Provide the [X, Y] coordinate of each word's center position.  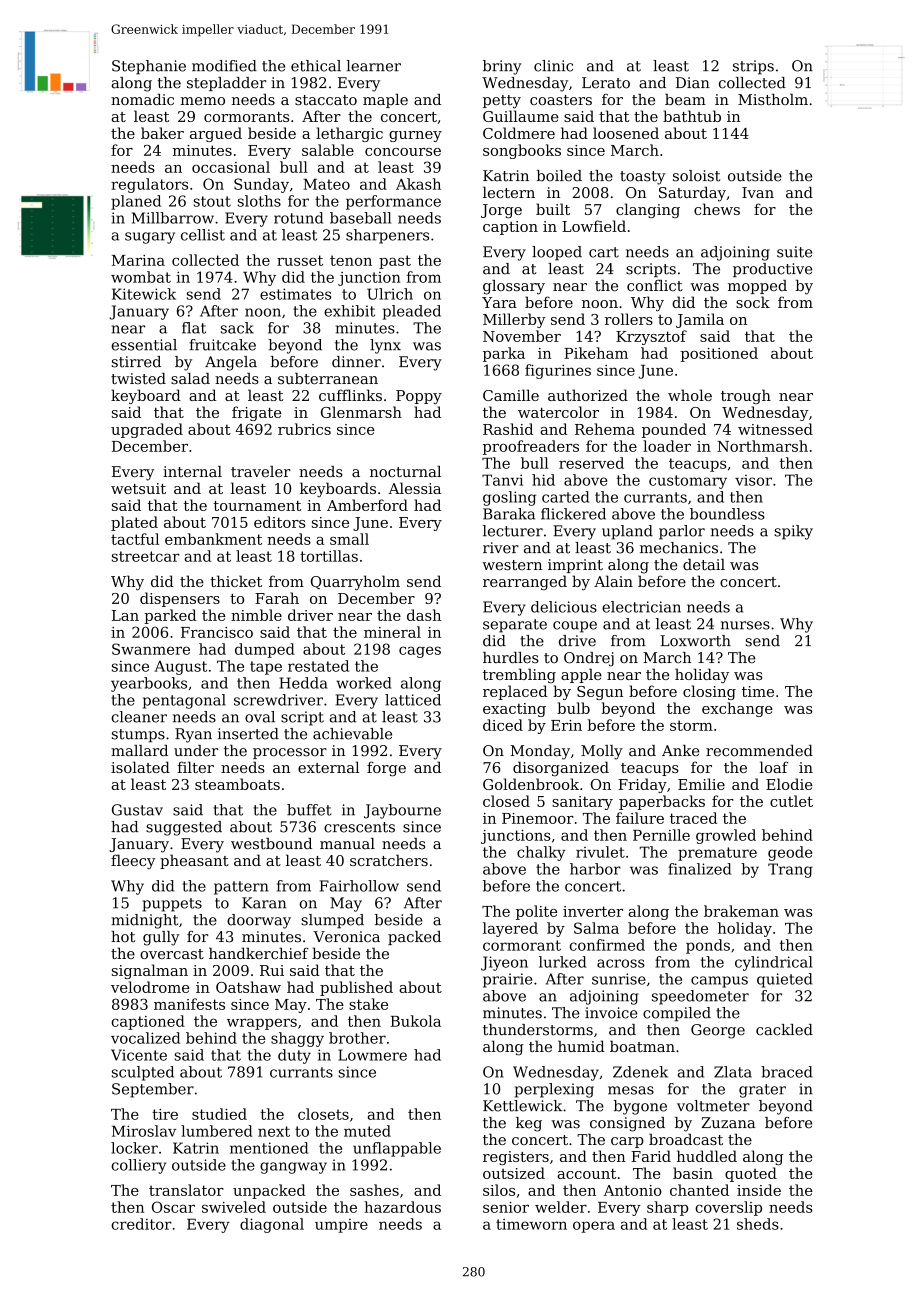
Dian [693, 83]
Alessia [414, 488]
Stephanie [149, 67]
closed [506, 801]
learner [373, 66]
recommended [759, 751]
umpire [341, 1226]
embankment [213, 539]
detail [704, 565]
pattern [241, 888]
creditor [141, 1224]
